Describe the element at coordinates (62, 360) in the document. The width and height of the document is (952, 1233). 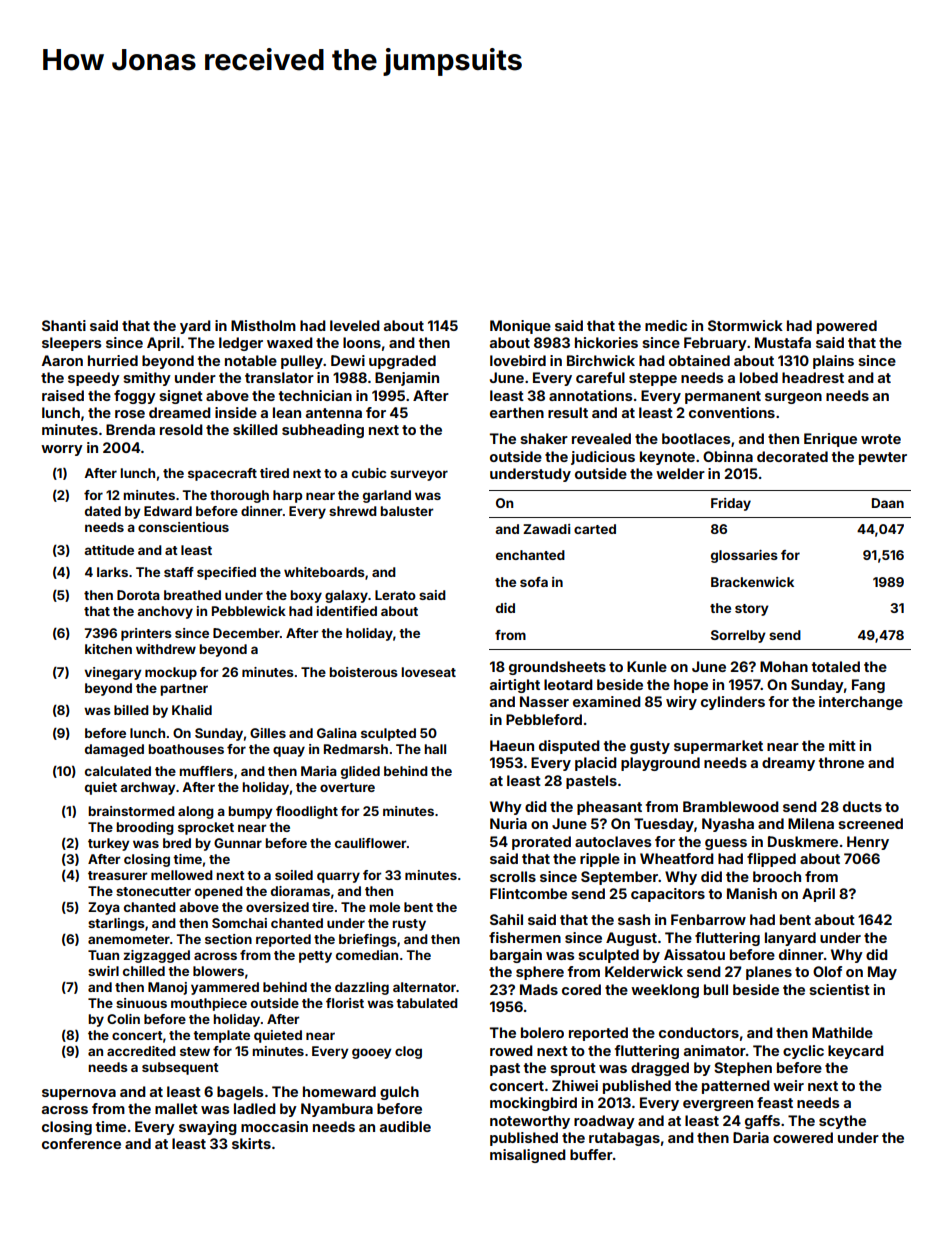
I see `Aaron` at that location.
